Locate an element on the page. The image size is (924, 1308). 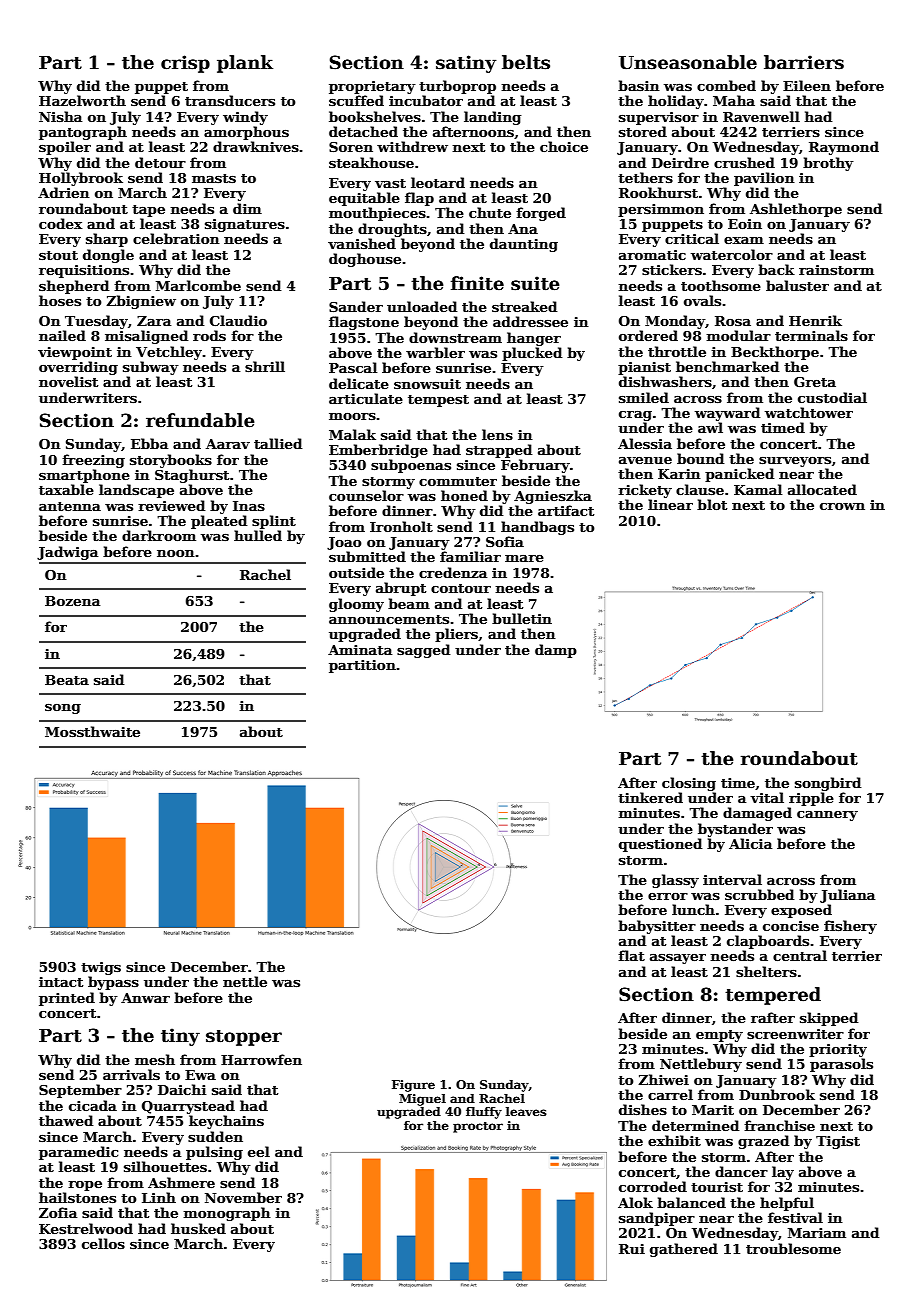
Beata is located at coordinates (67, 680).
